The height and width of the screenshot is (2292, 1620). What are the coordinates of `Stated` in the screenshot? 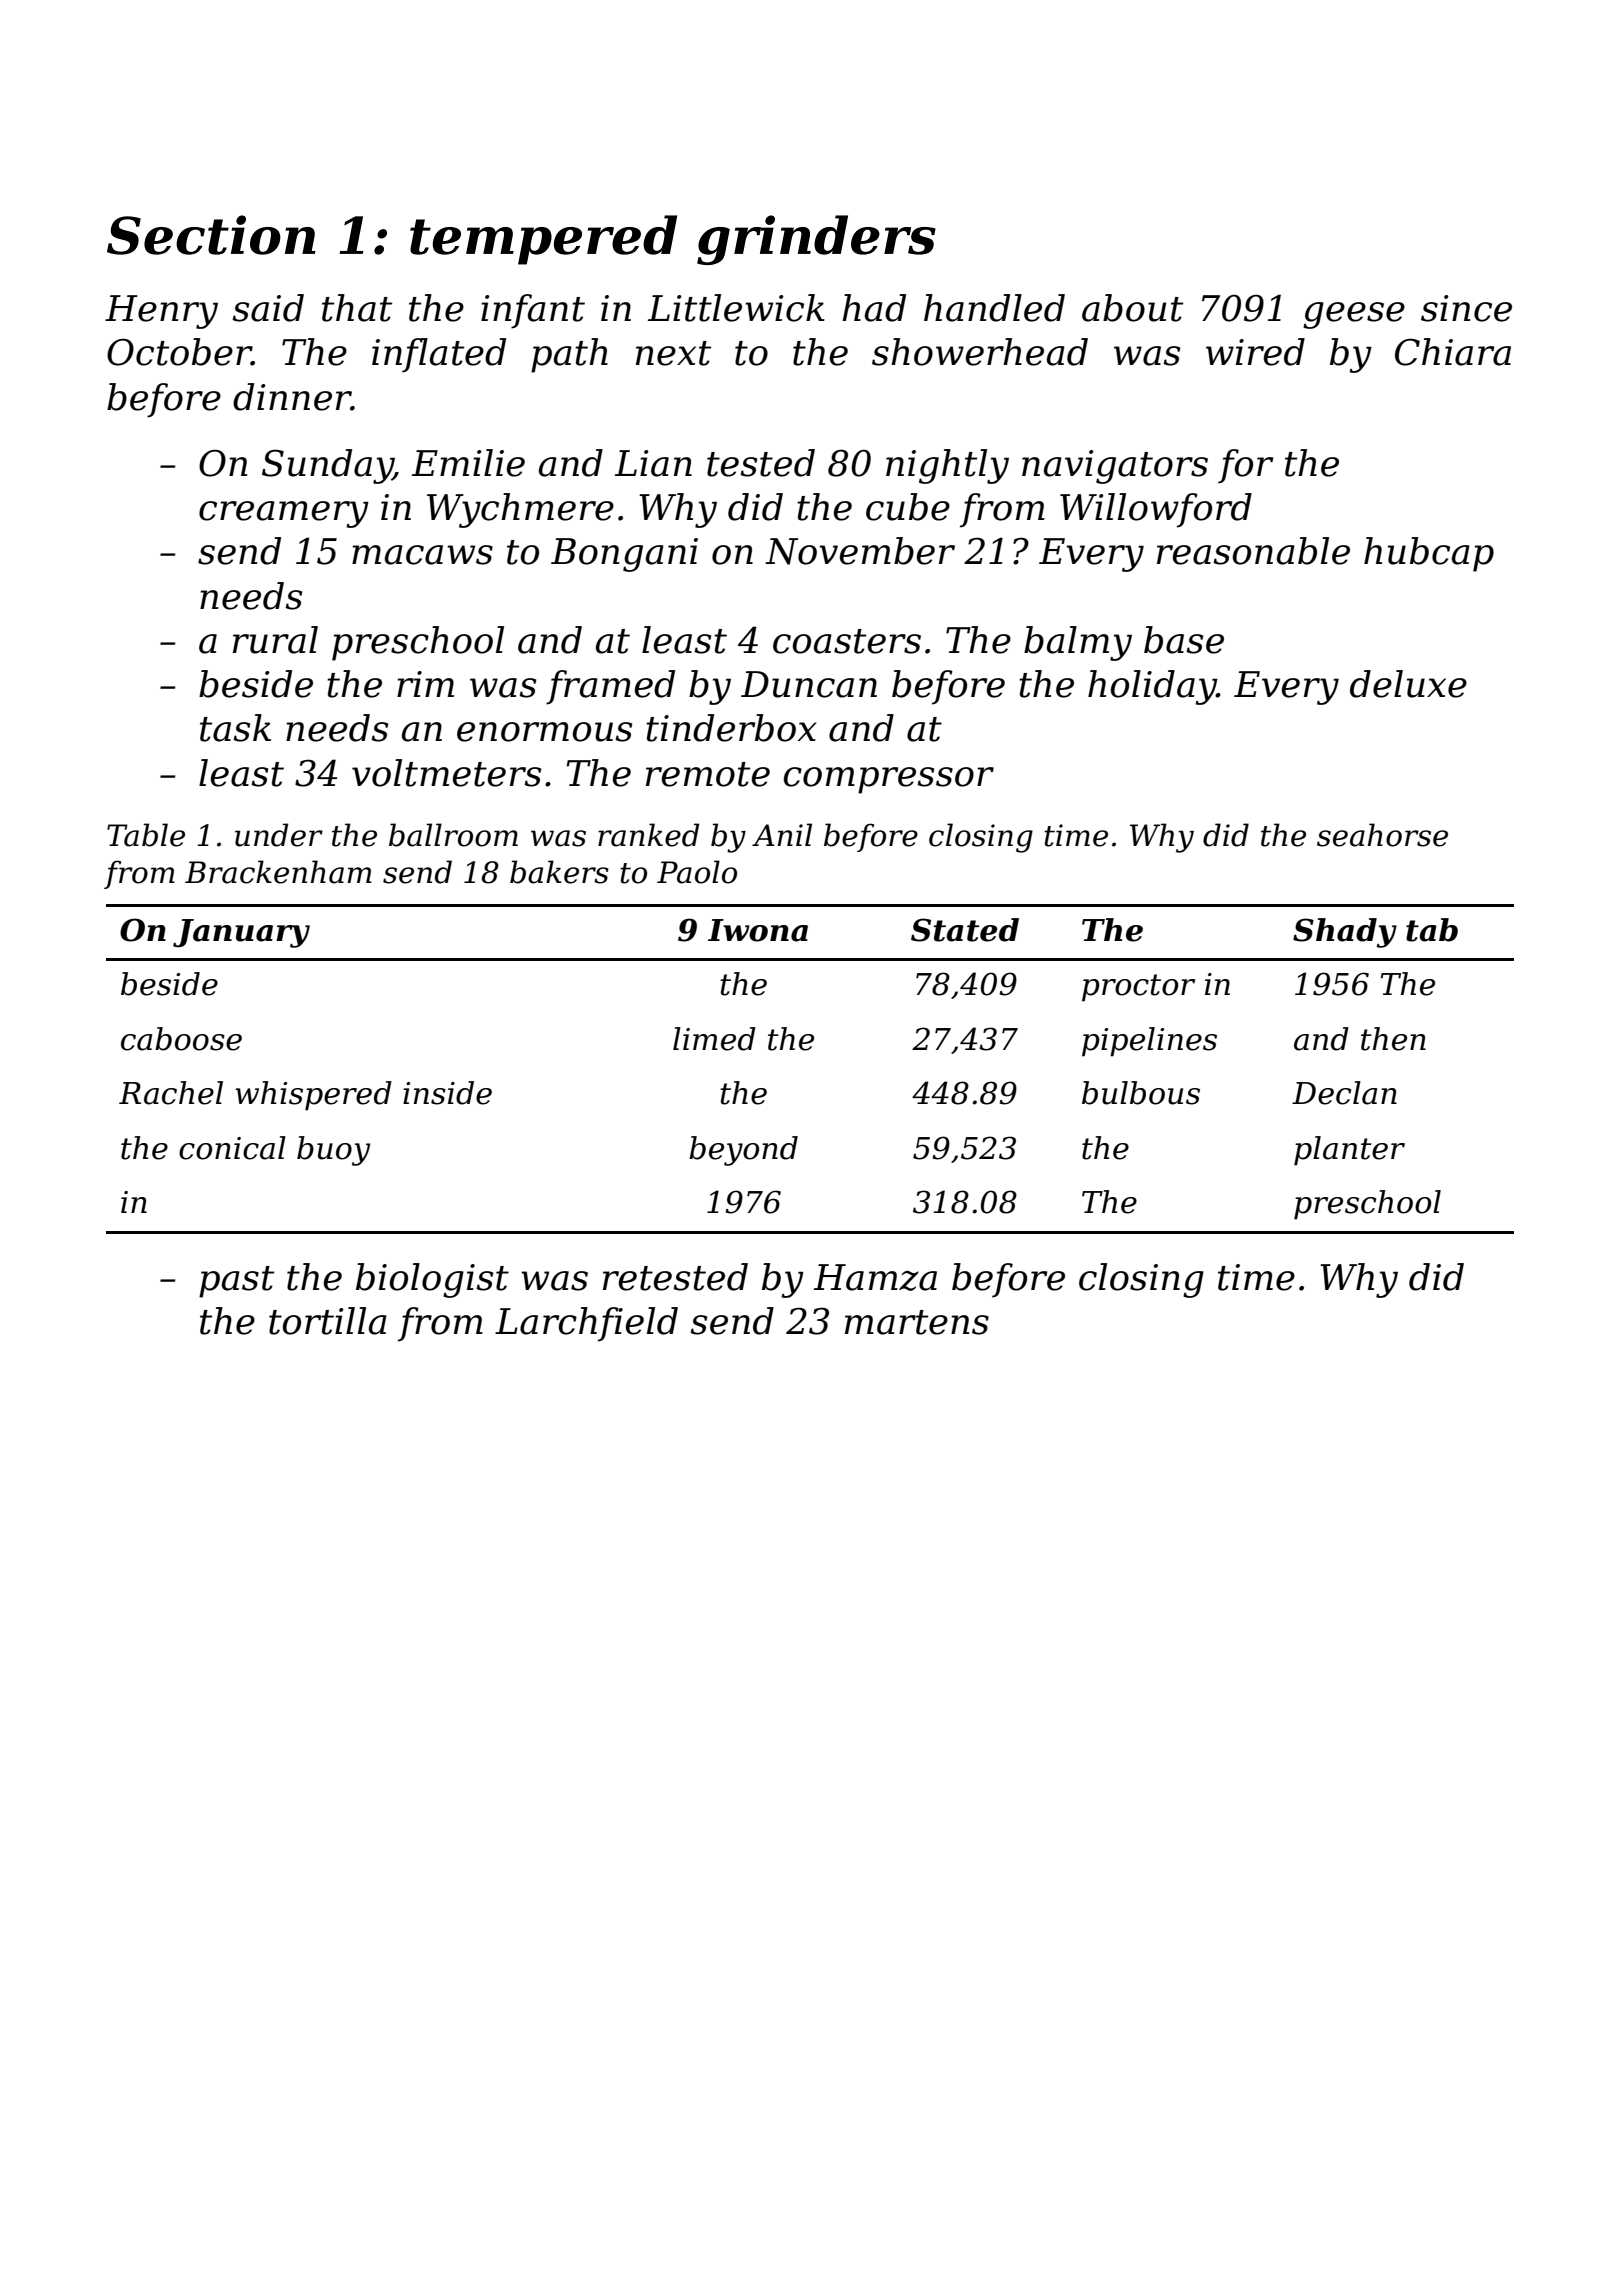 It's located at (965, 930).
